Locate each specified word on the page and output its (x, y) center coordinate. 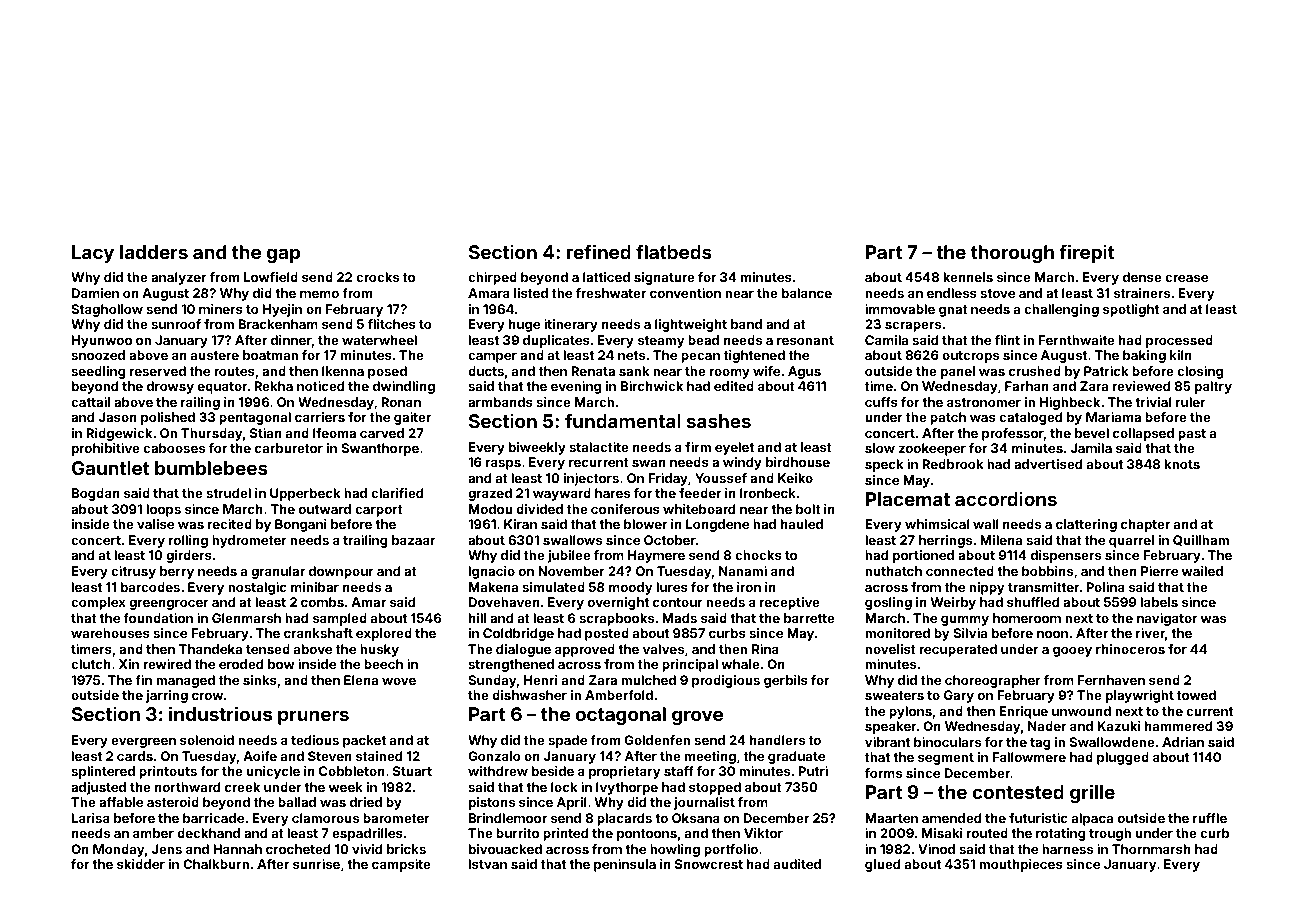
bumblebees (211, 468)
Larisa (91, 818)
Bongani (301, 525)
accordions (1006, 498)
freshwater (611, 293)
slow (880, 448)
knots (1182, 464)
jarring (167, 696)
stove (997, 293)
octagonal (621, 716)
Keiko (795, 478)
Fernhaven (1111, 680)
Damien (95, 293)
